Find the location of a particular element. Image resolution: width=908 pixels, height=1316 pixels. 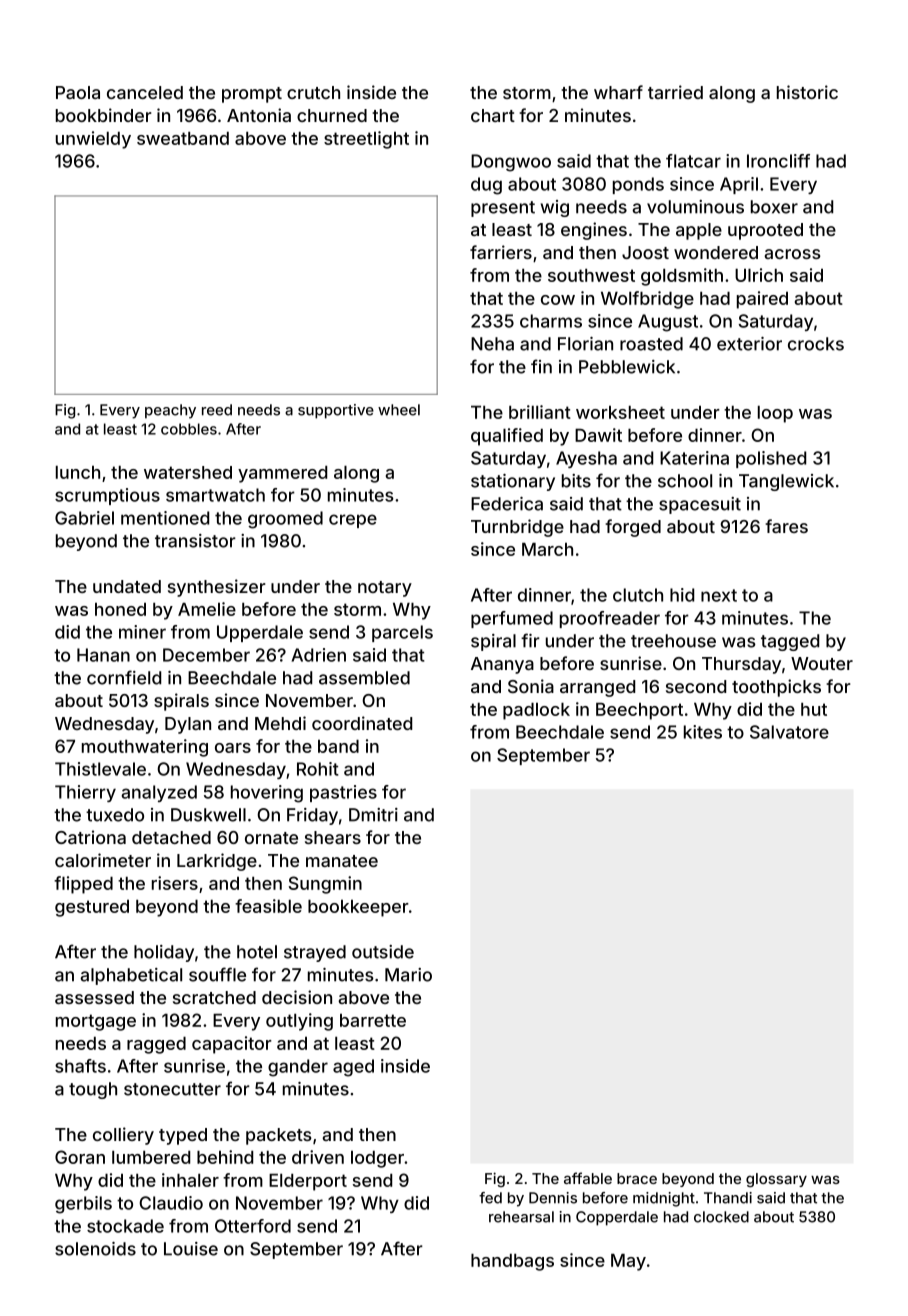

tarried is located at coordinates (675, 92).
